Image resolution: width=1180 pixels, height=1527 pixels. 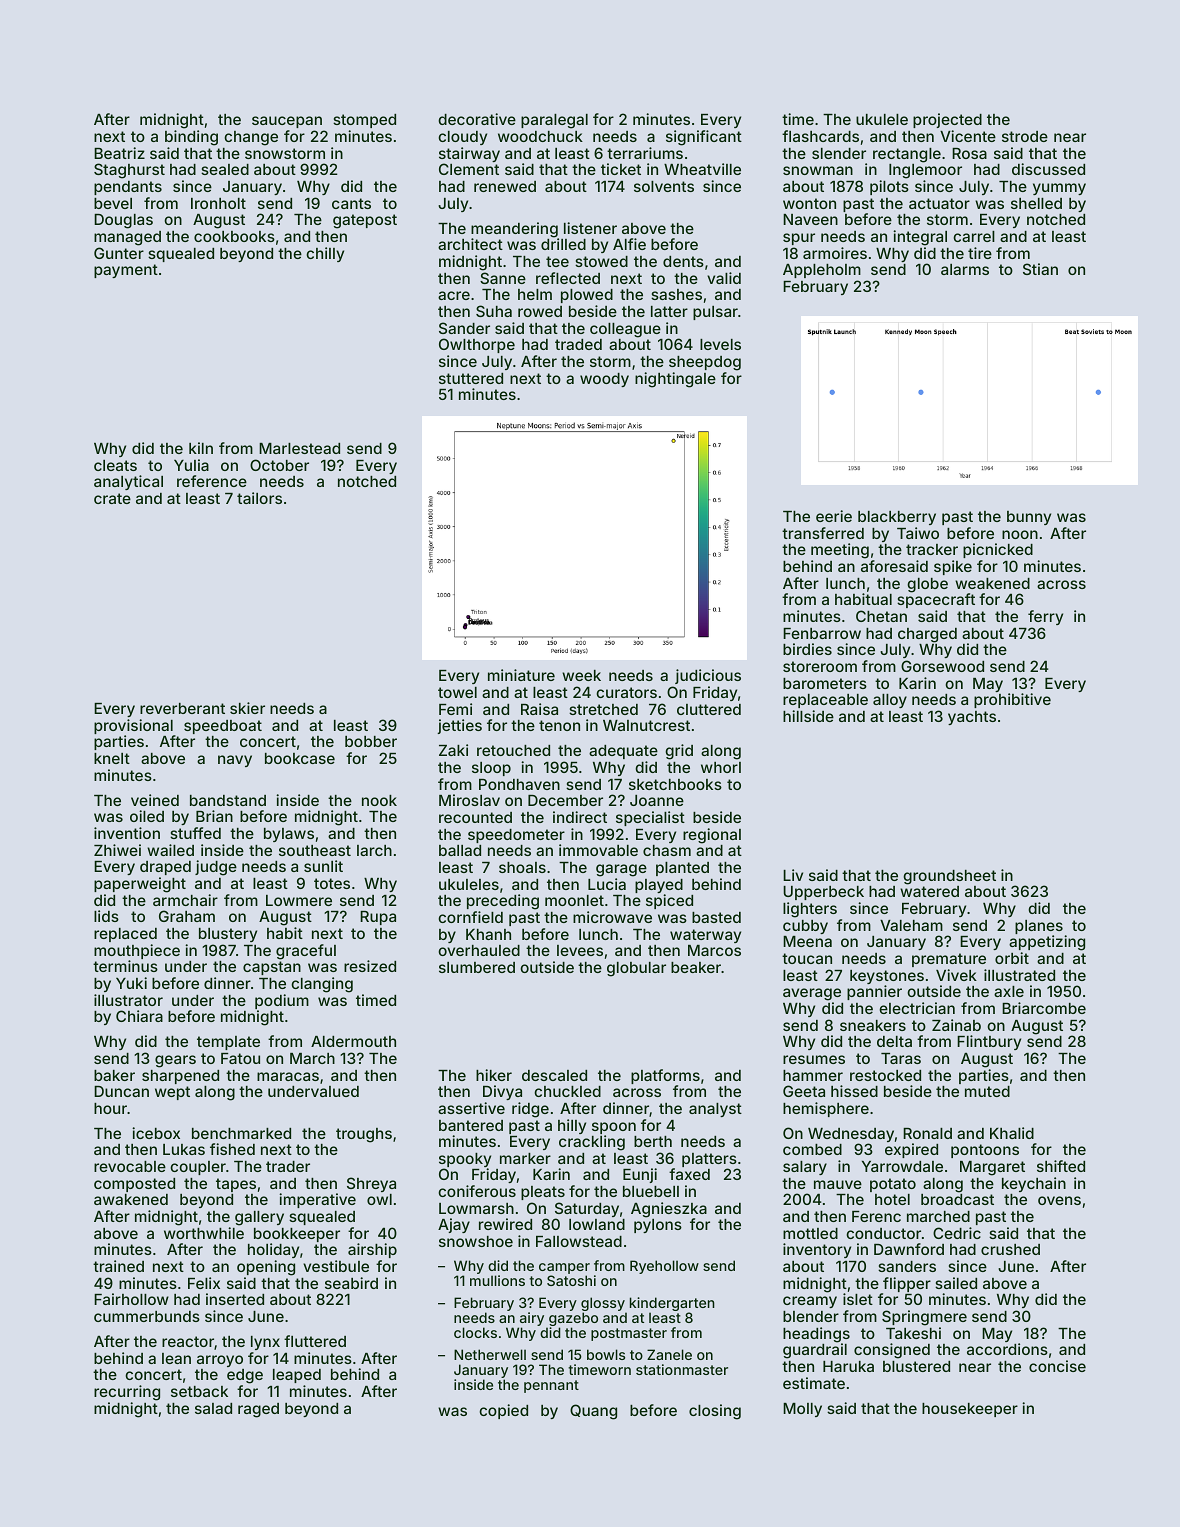 I want to click on mauve, so click(x=838, y=1184).
